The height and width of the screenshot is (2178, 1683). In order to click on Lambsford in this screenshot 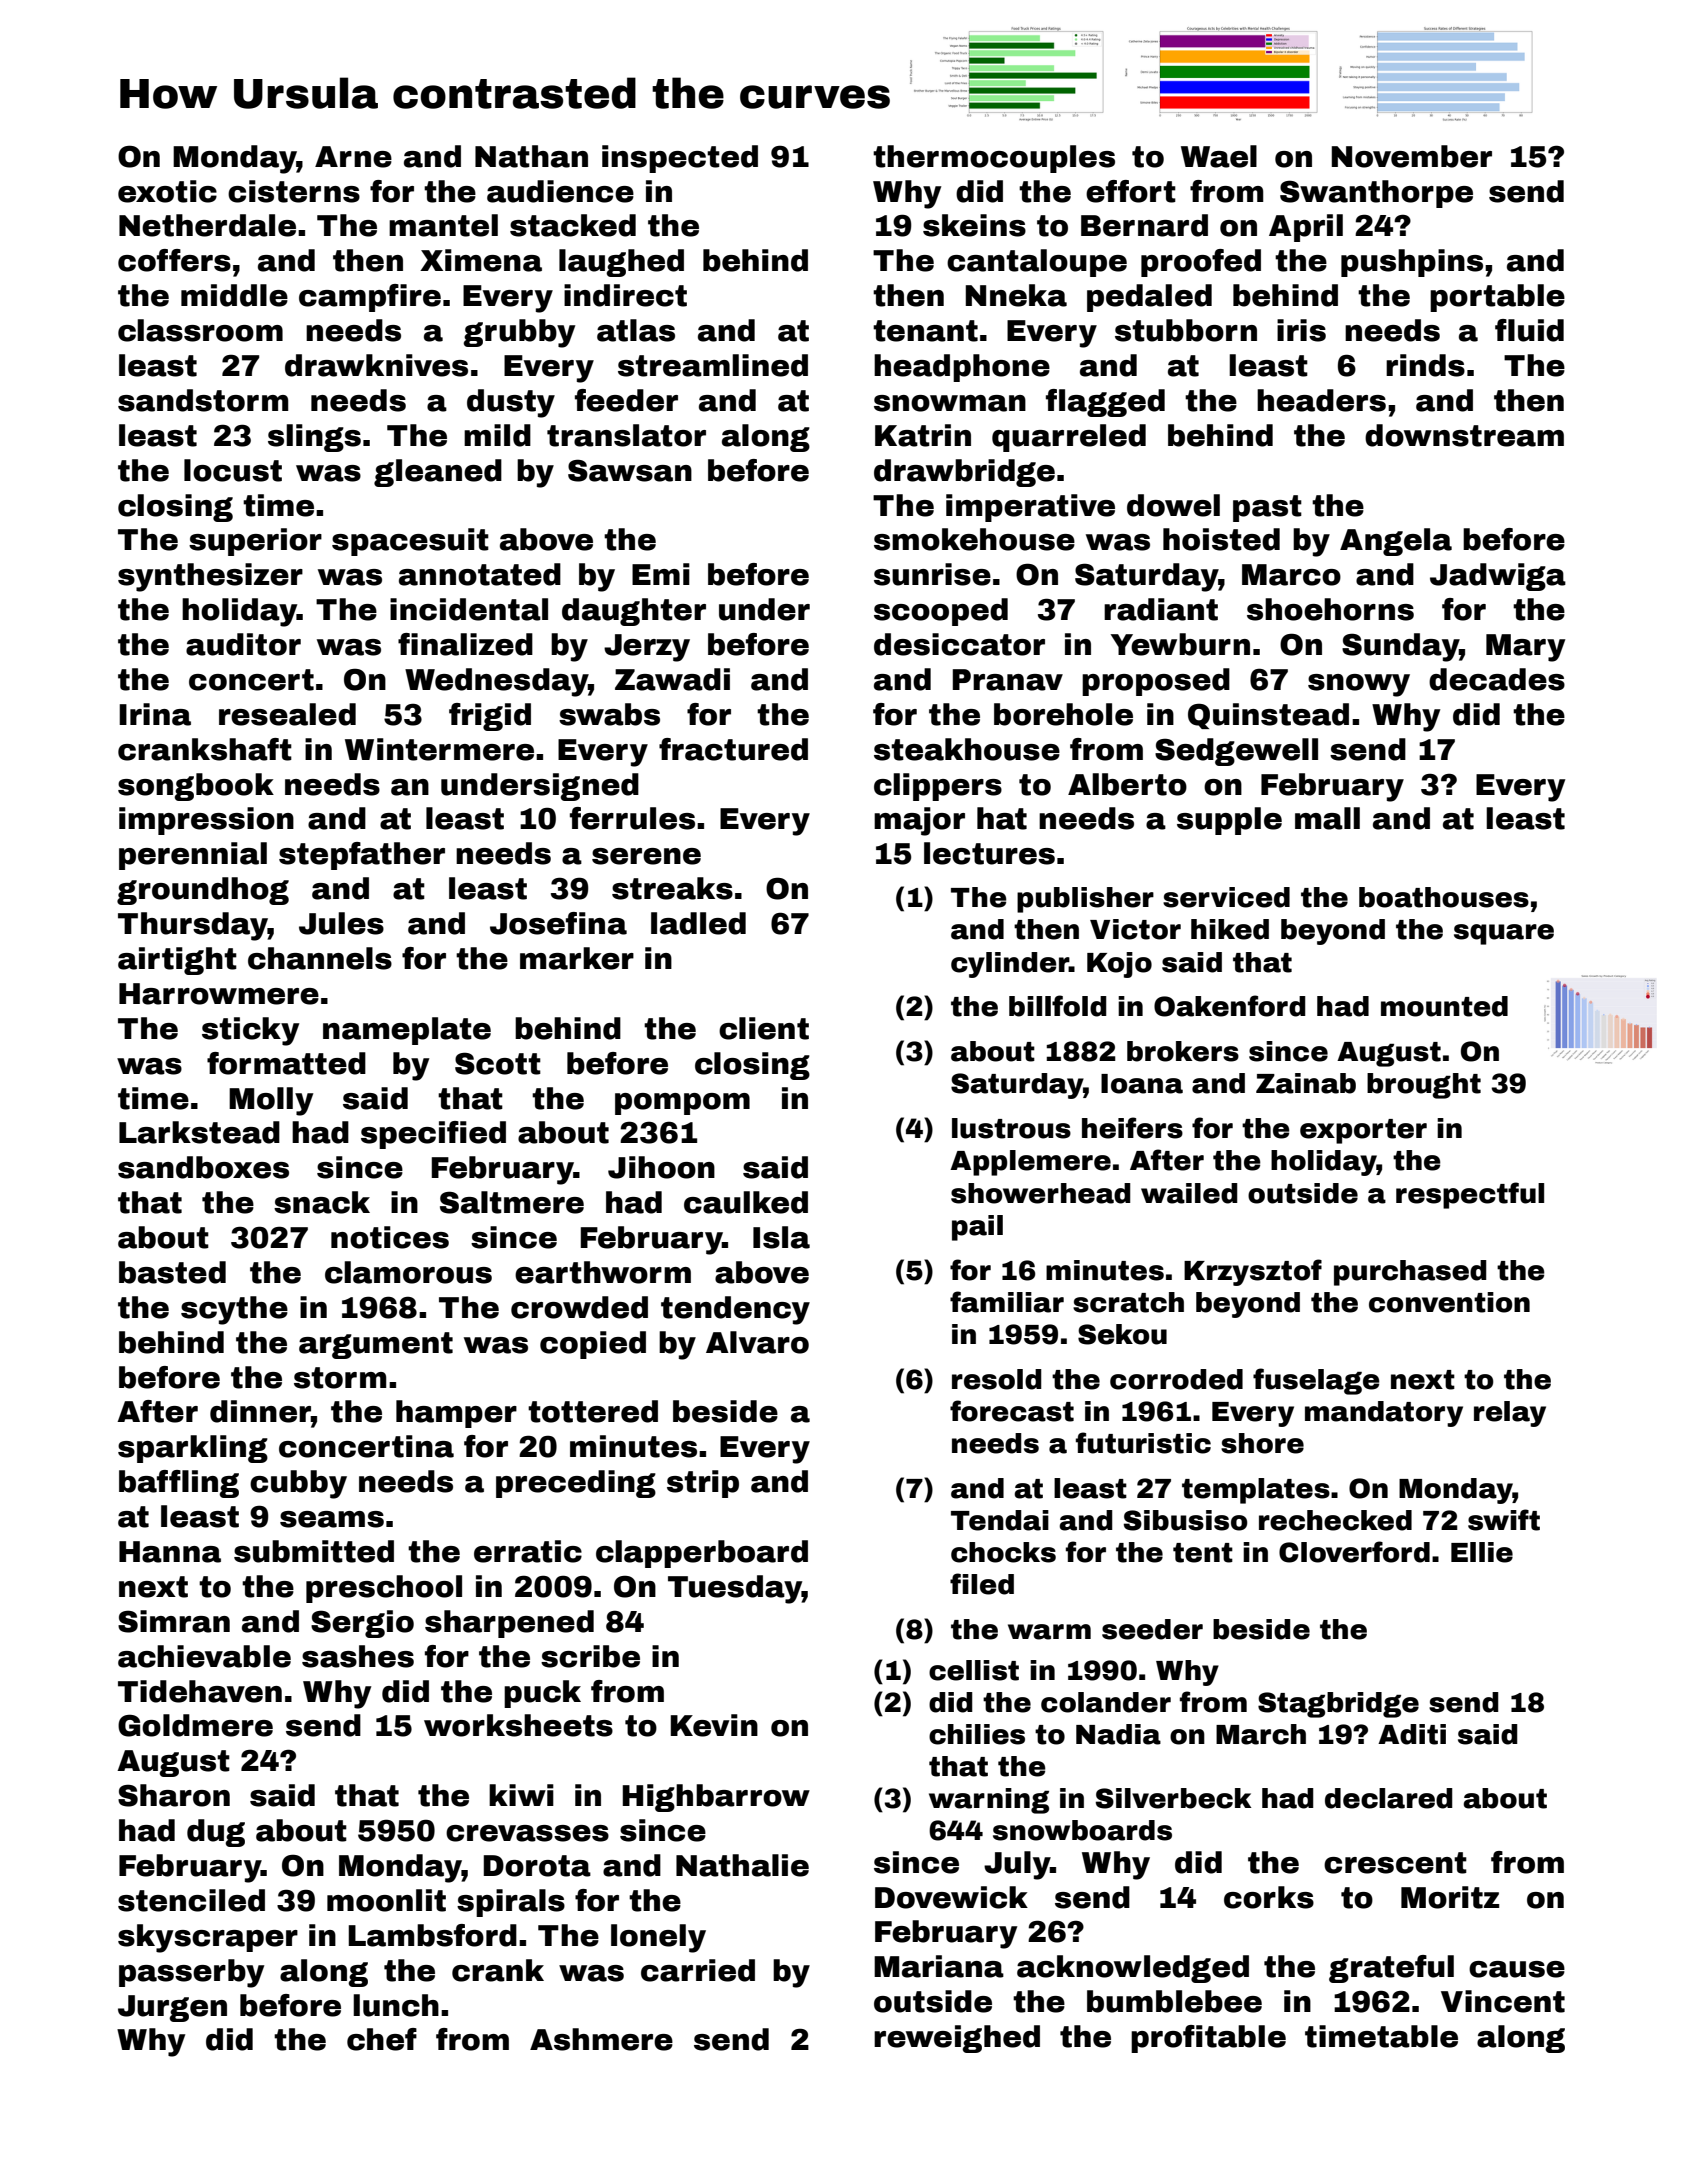, I will do `click(433, 1935)`.
